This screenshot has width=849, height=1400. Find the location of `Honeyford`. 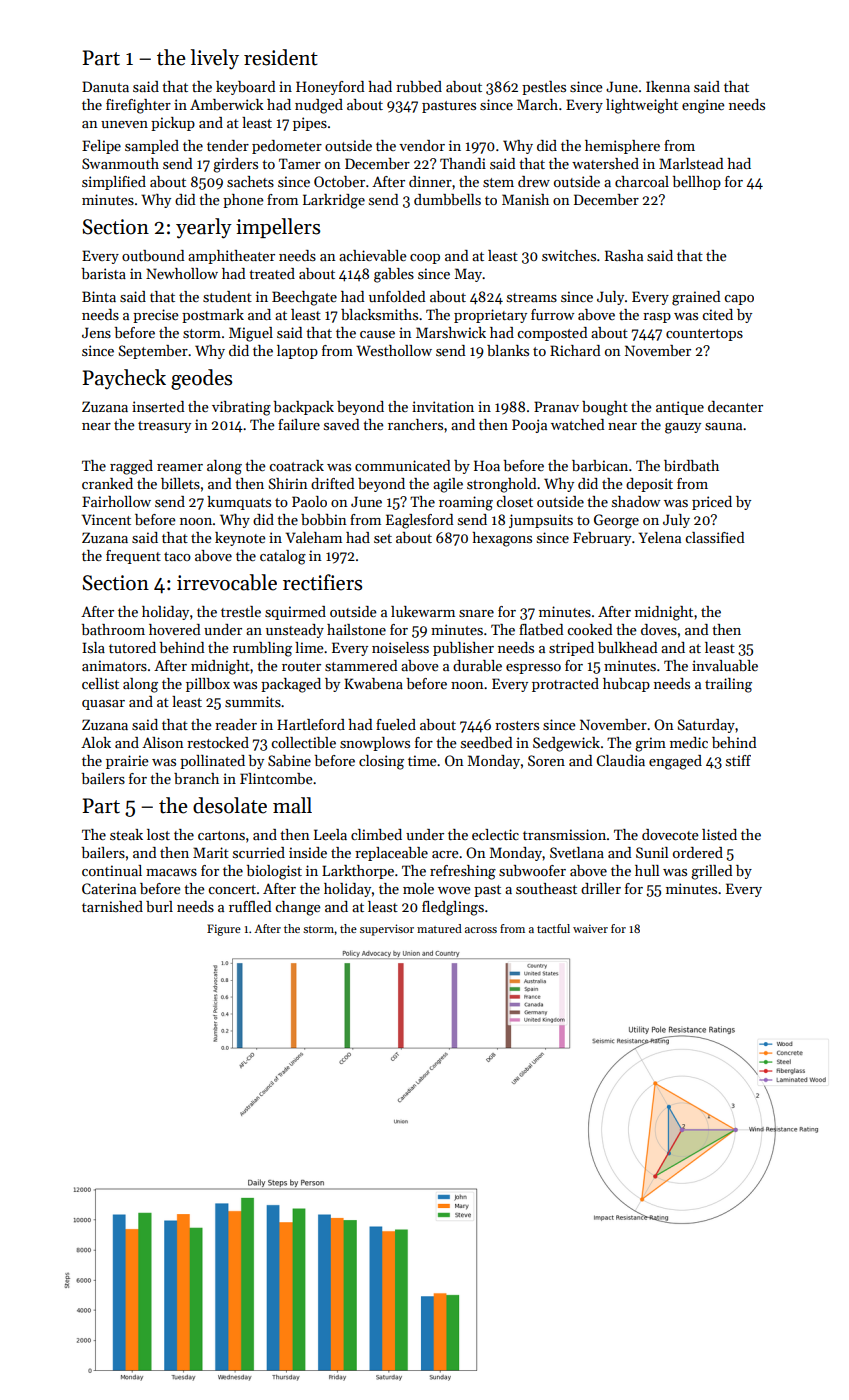

Honeyford is located at coordinates (330, 88).
